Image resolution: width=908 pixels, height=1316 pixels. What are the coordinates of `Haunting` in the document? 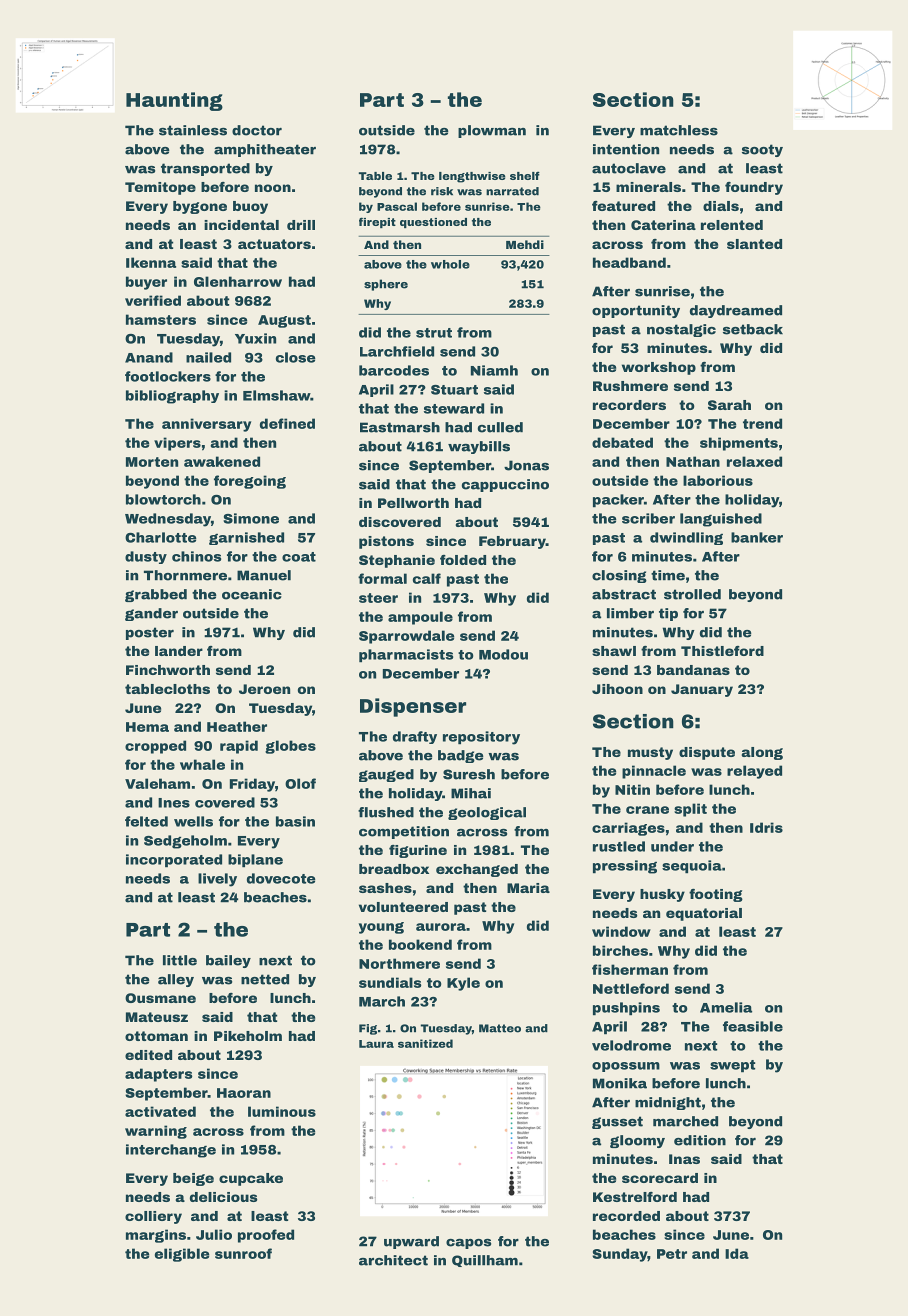 It's located at (174, 101).
